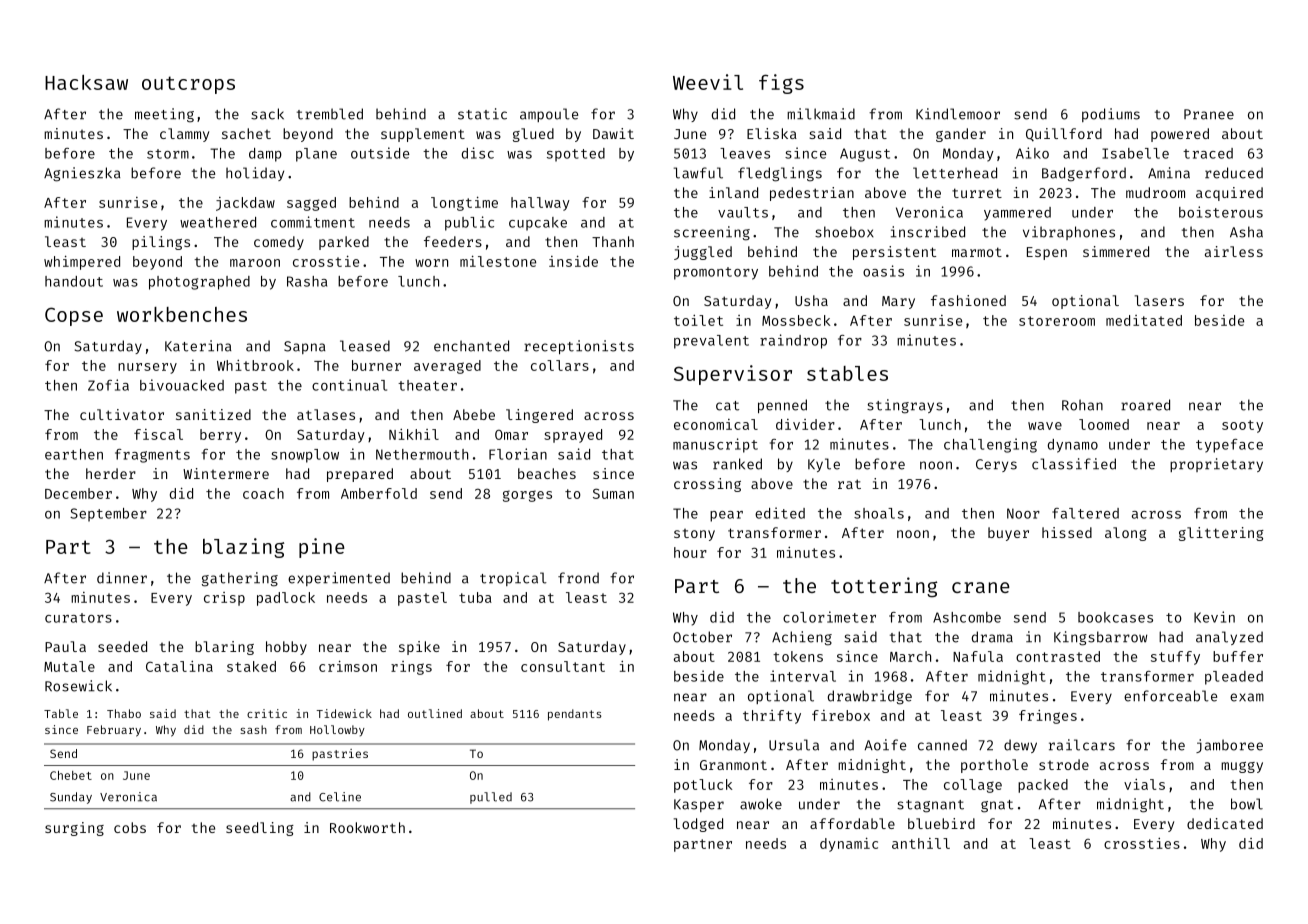 This image has width=1308, height=924. I want to click on raindrop, so click(793, 341).
